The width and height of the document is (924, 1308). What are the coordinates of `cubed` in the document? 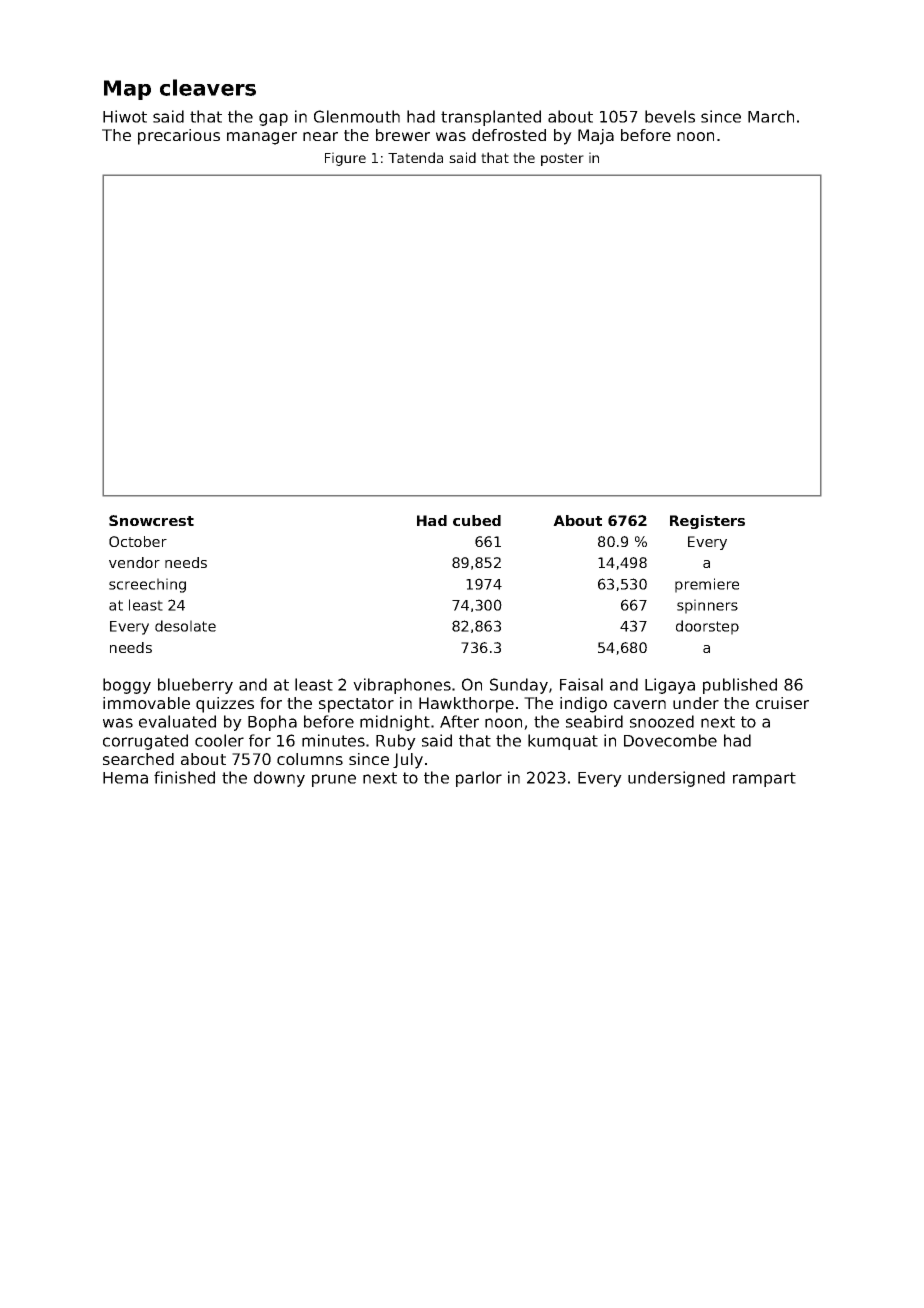 It's located at (477, 520).
